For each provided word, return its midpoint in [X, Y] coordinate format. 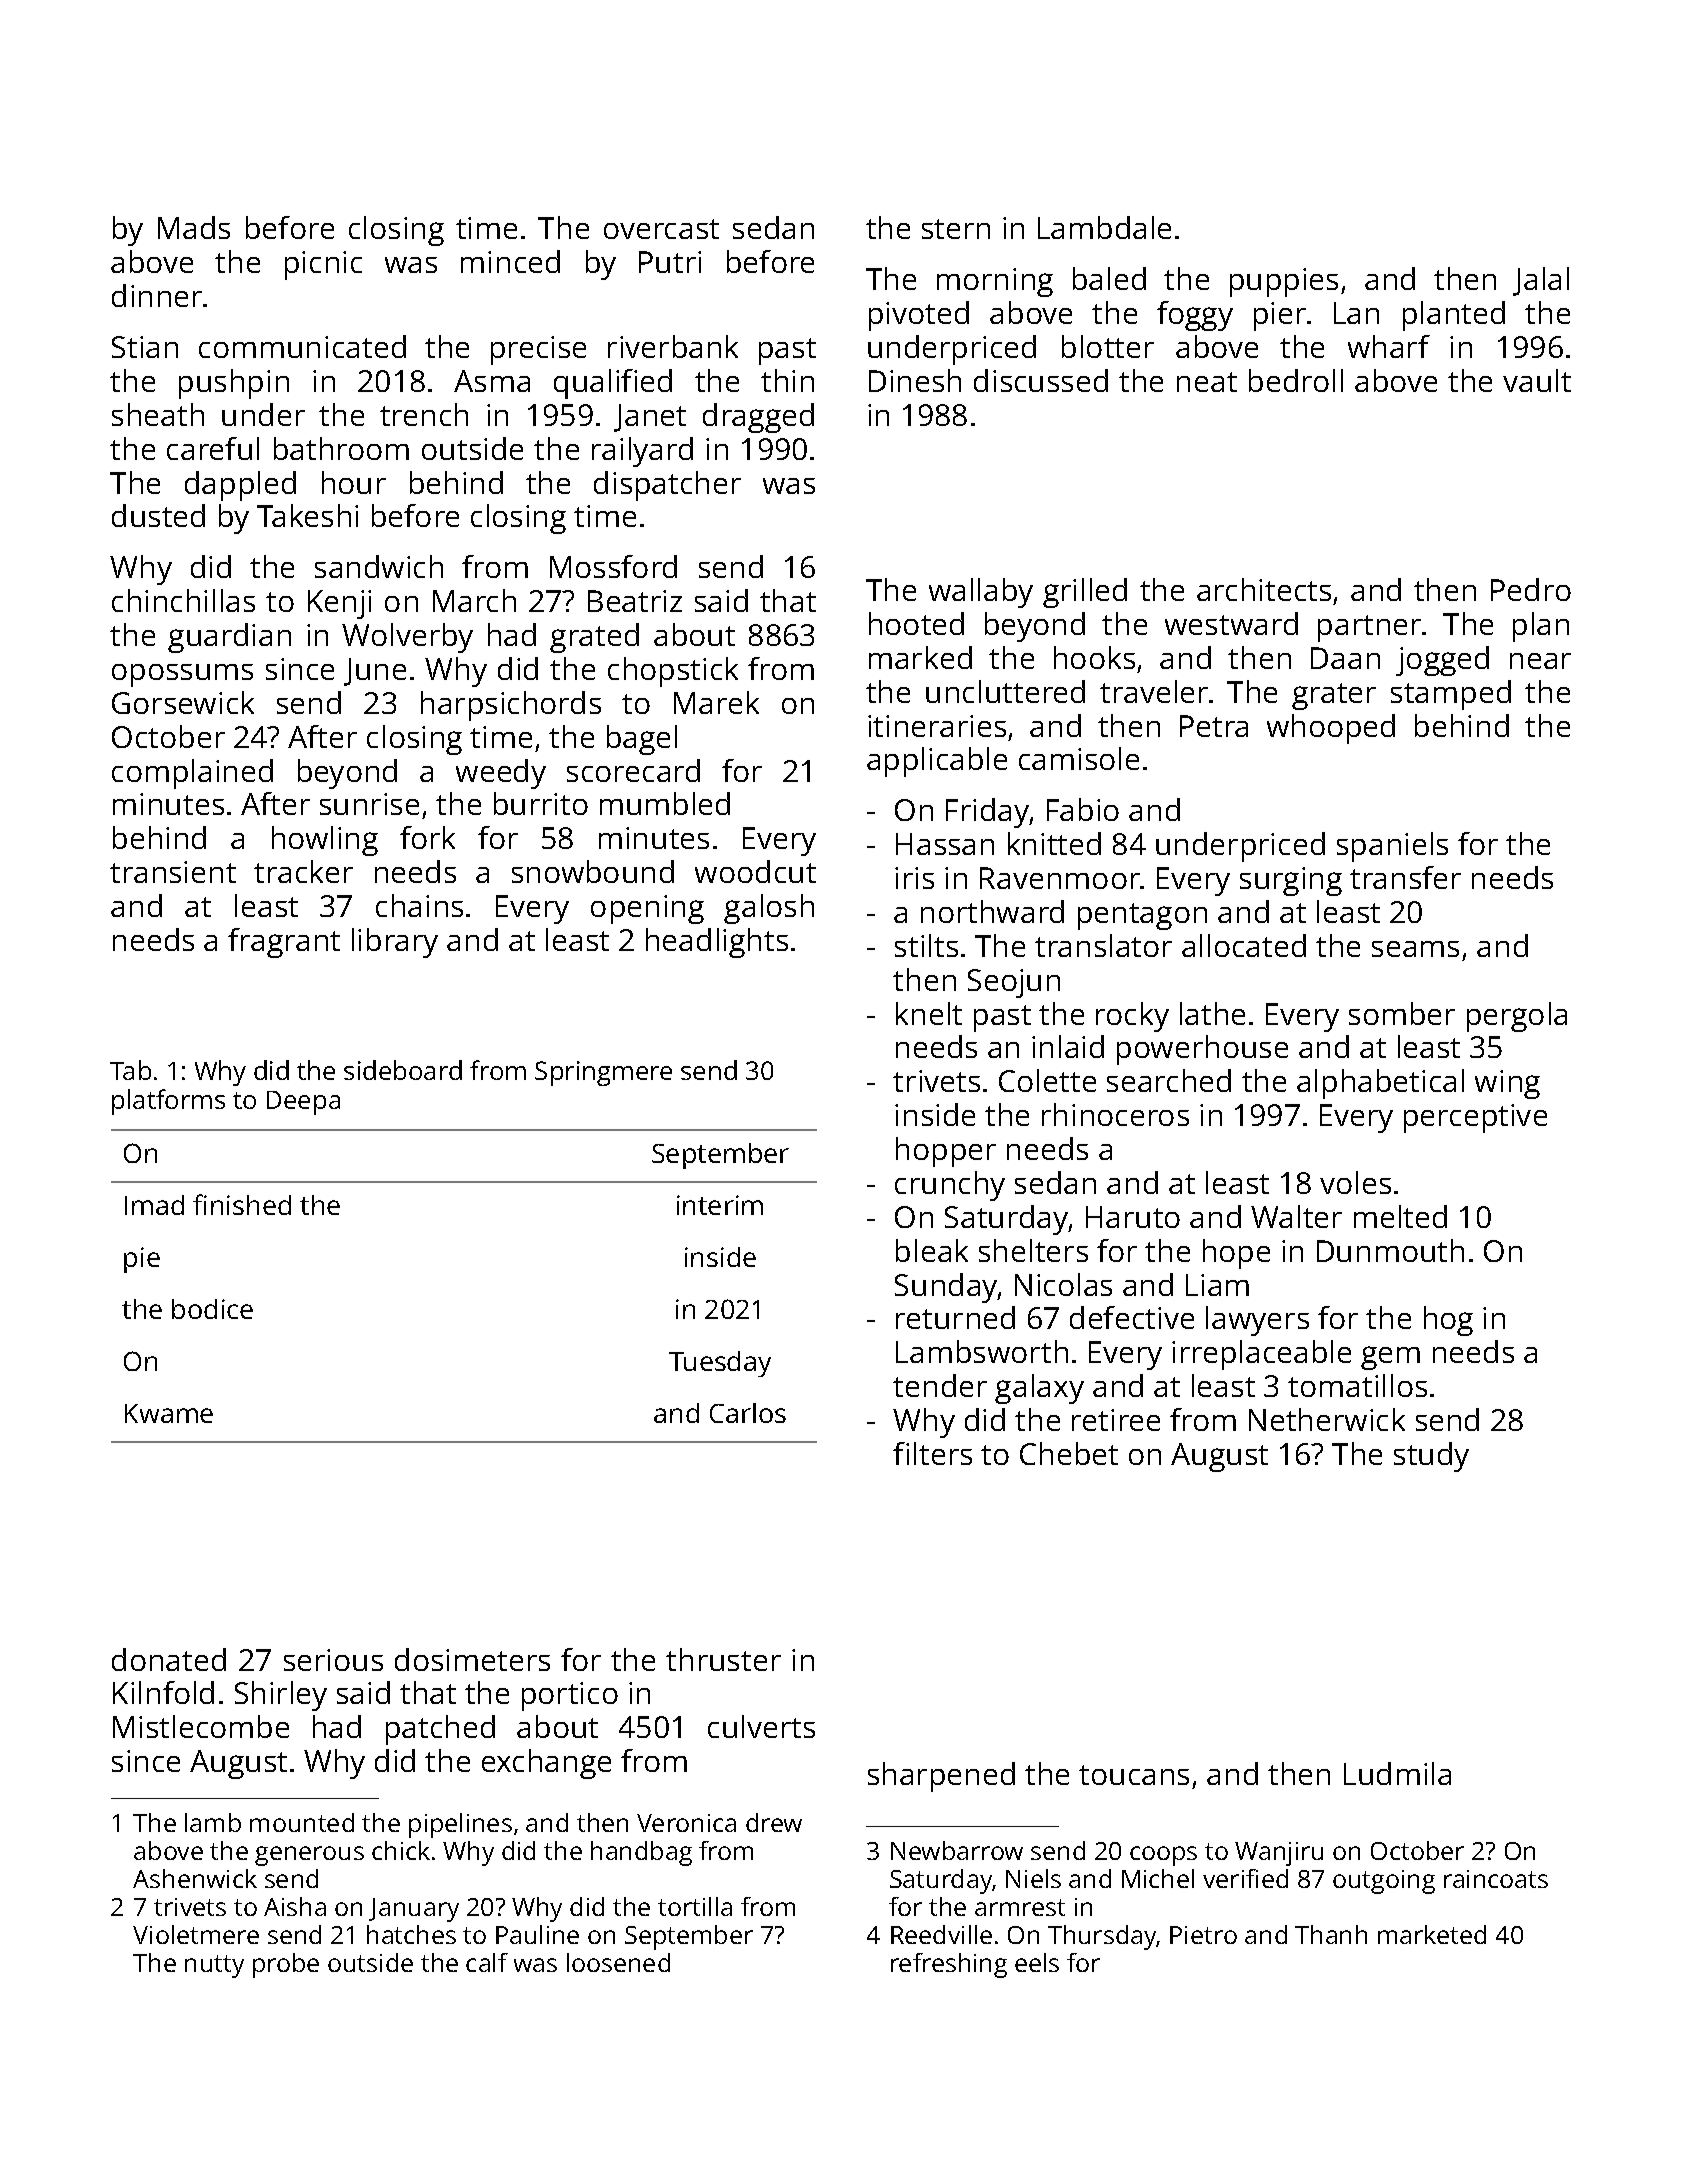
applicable [937, 762]
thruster [723, 1659]
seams [1415, 949]
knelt [929, 1013]
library [395, 943]
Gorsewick [183, 702]
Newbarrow [957, 1850]
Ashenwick [195, 1878]
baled [1109, 278]
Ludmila [1397, 1773]
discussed [1041, 380]
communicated [302, 346]
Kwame [169, 1413]
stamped [1451, 695]
